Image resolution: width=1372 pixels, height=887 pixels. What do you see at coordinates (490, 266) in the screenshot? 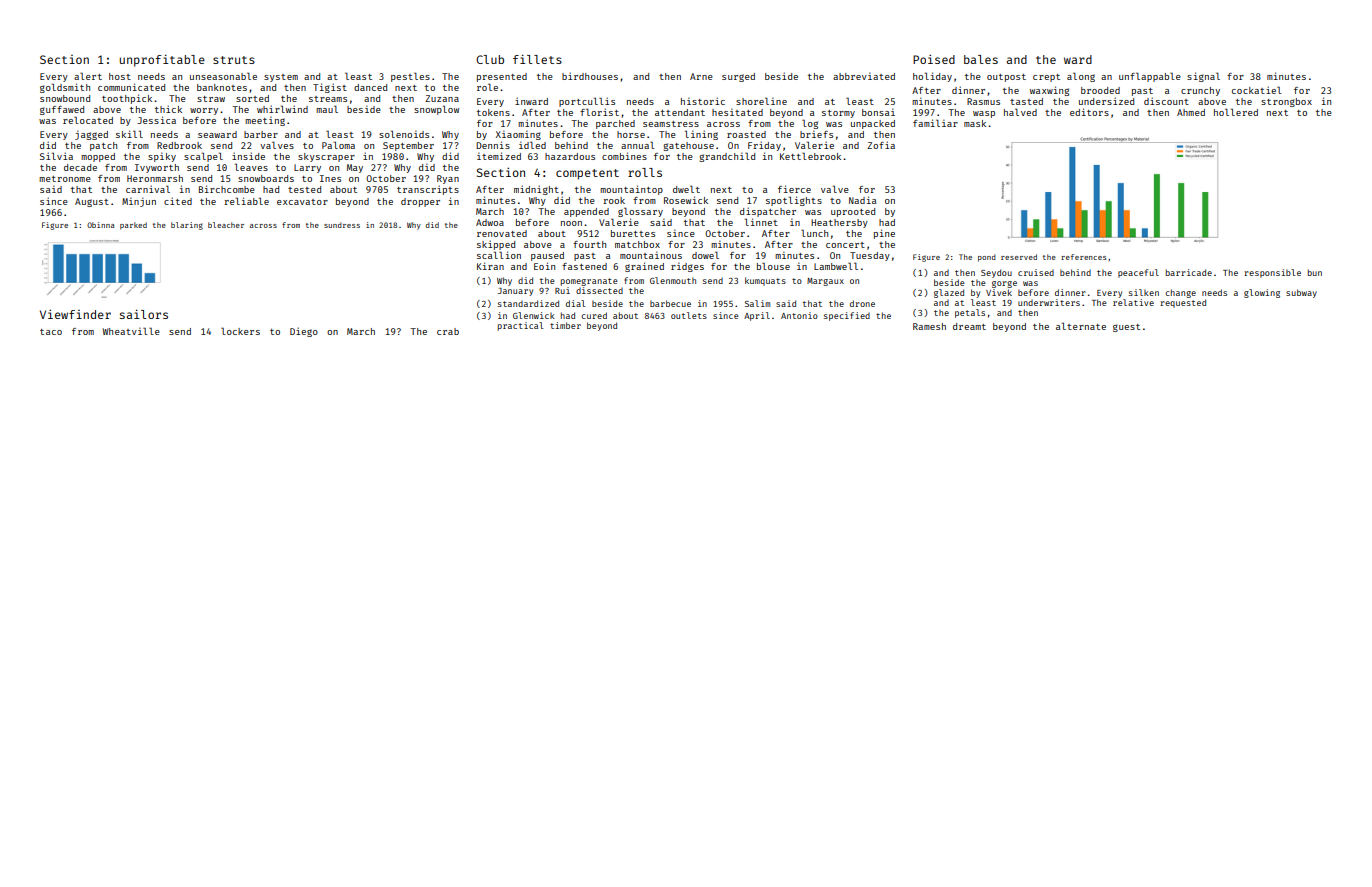
I see `Kiran` at bounding box center [490, 266].
